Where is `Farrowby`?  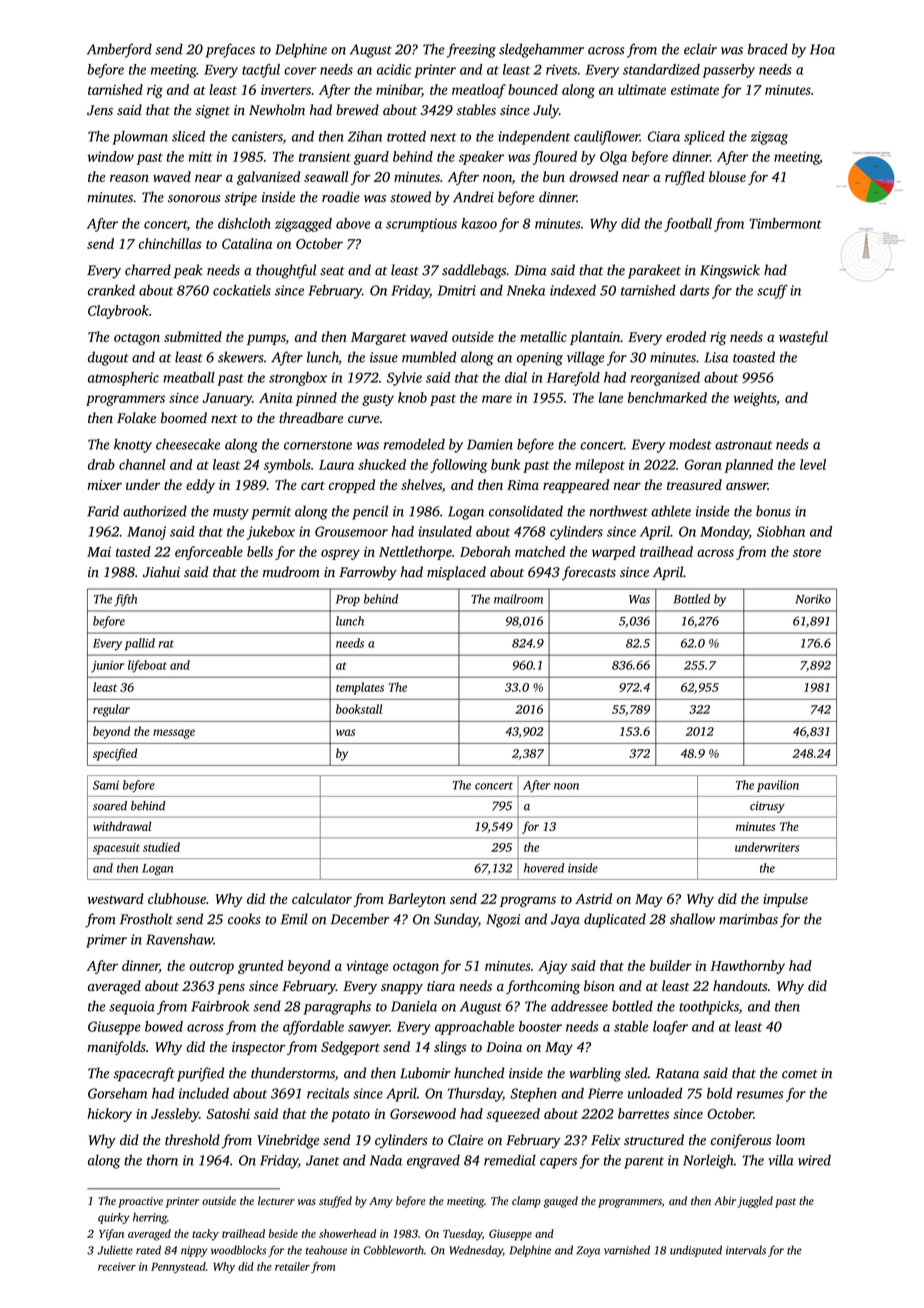 Farrowby is located at coordinates (368, 573).
